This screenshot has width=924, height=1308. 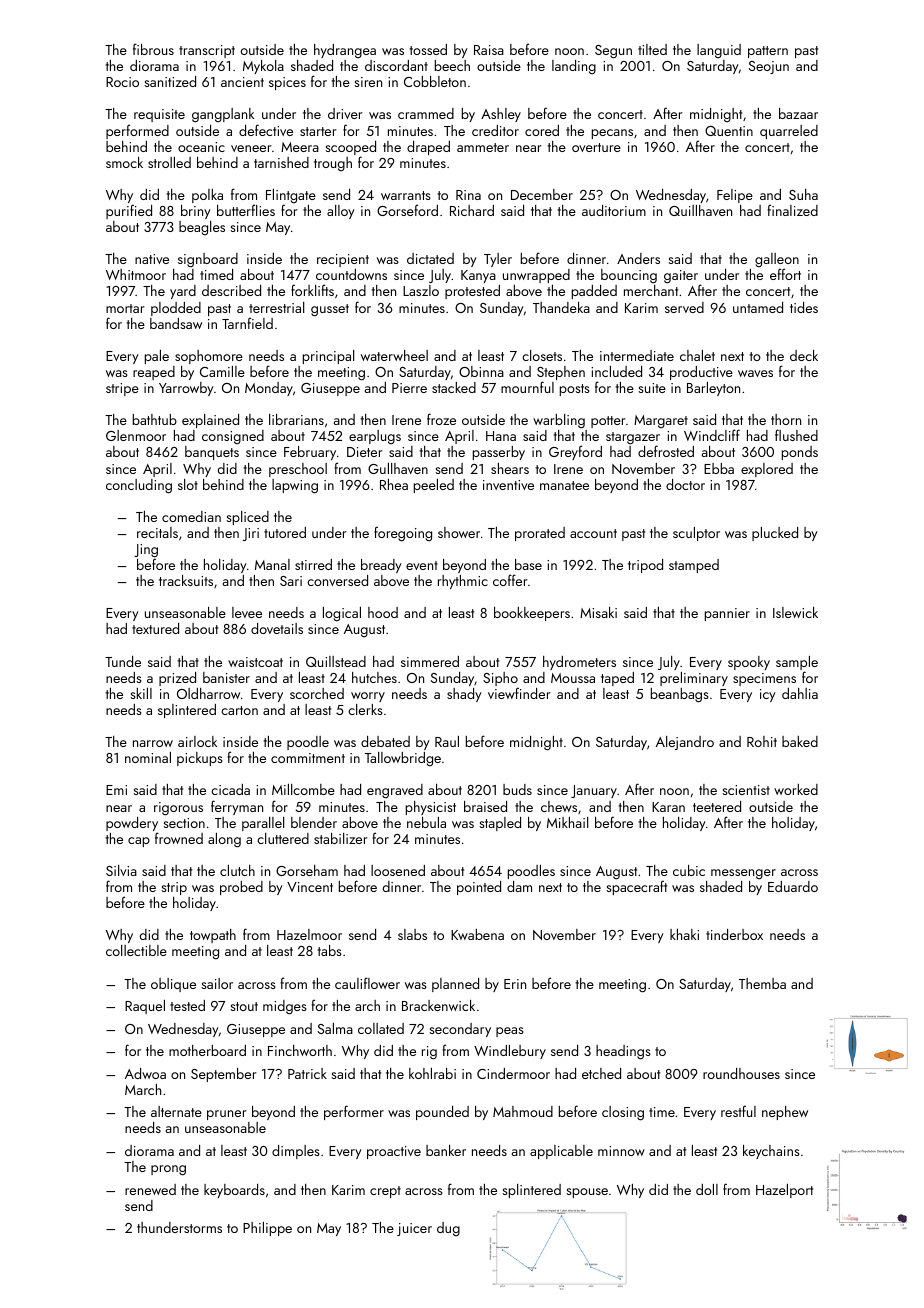 I want to click on earplugs, so click(x=375, y=437).
